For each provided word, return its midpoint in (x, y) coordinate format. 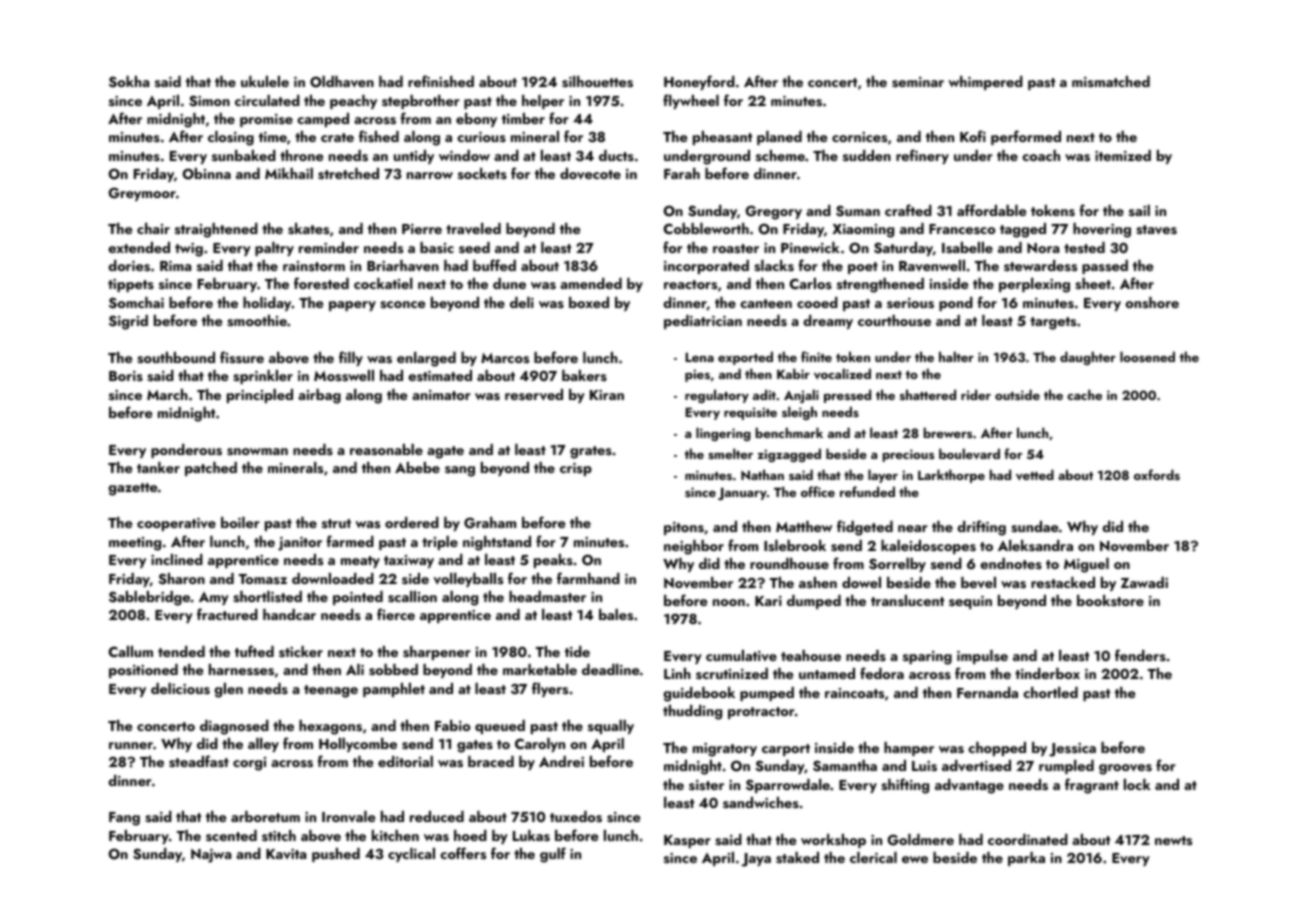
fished (379, 136)
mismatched (1111, 81)
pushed (336, 855)
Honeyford (699, 82)
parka (1026, 859)
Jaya (756, 860)
